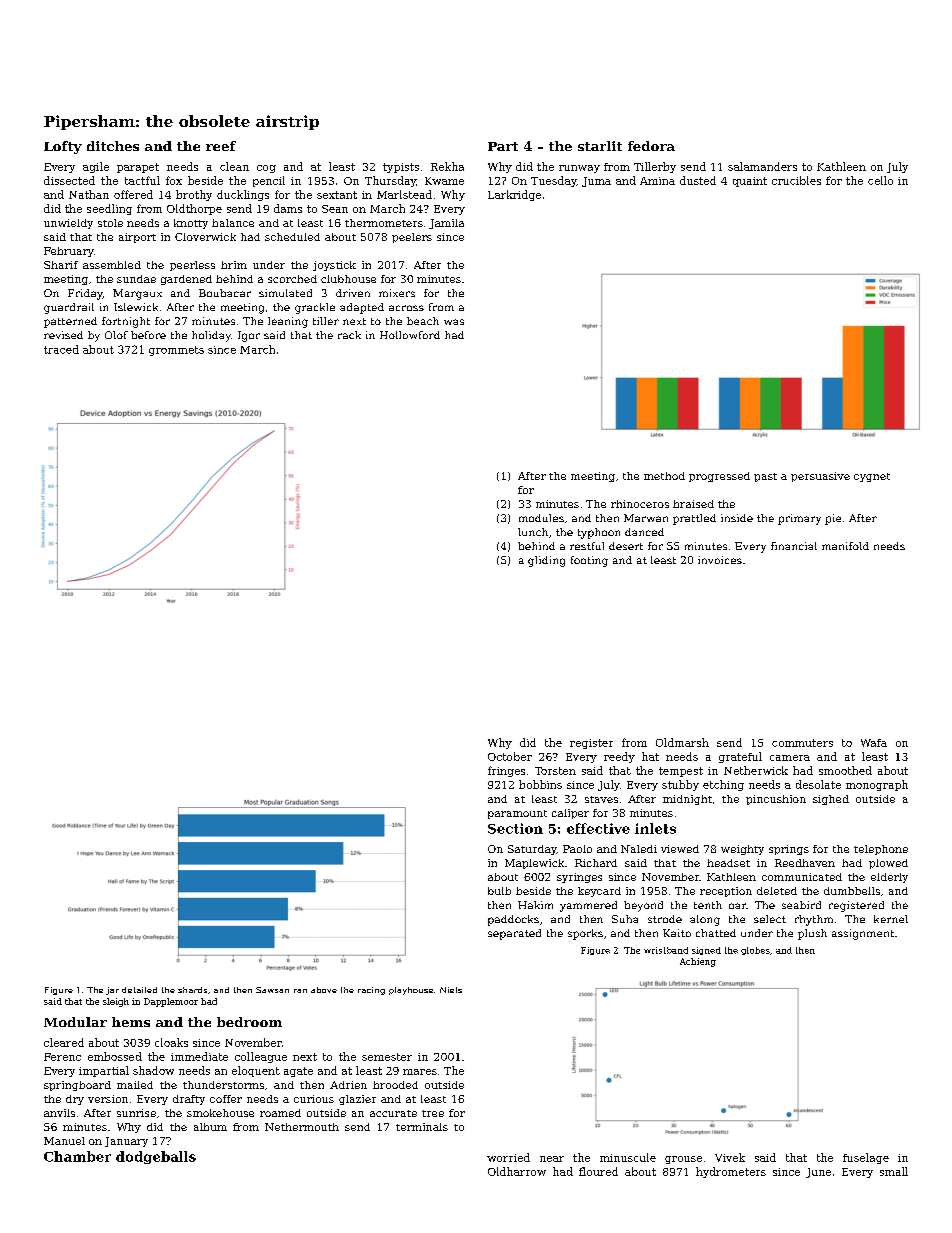 The height and width of the screenshot is (1233, 952). I want to click on Torsten, so click(555, 771).
